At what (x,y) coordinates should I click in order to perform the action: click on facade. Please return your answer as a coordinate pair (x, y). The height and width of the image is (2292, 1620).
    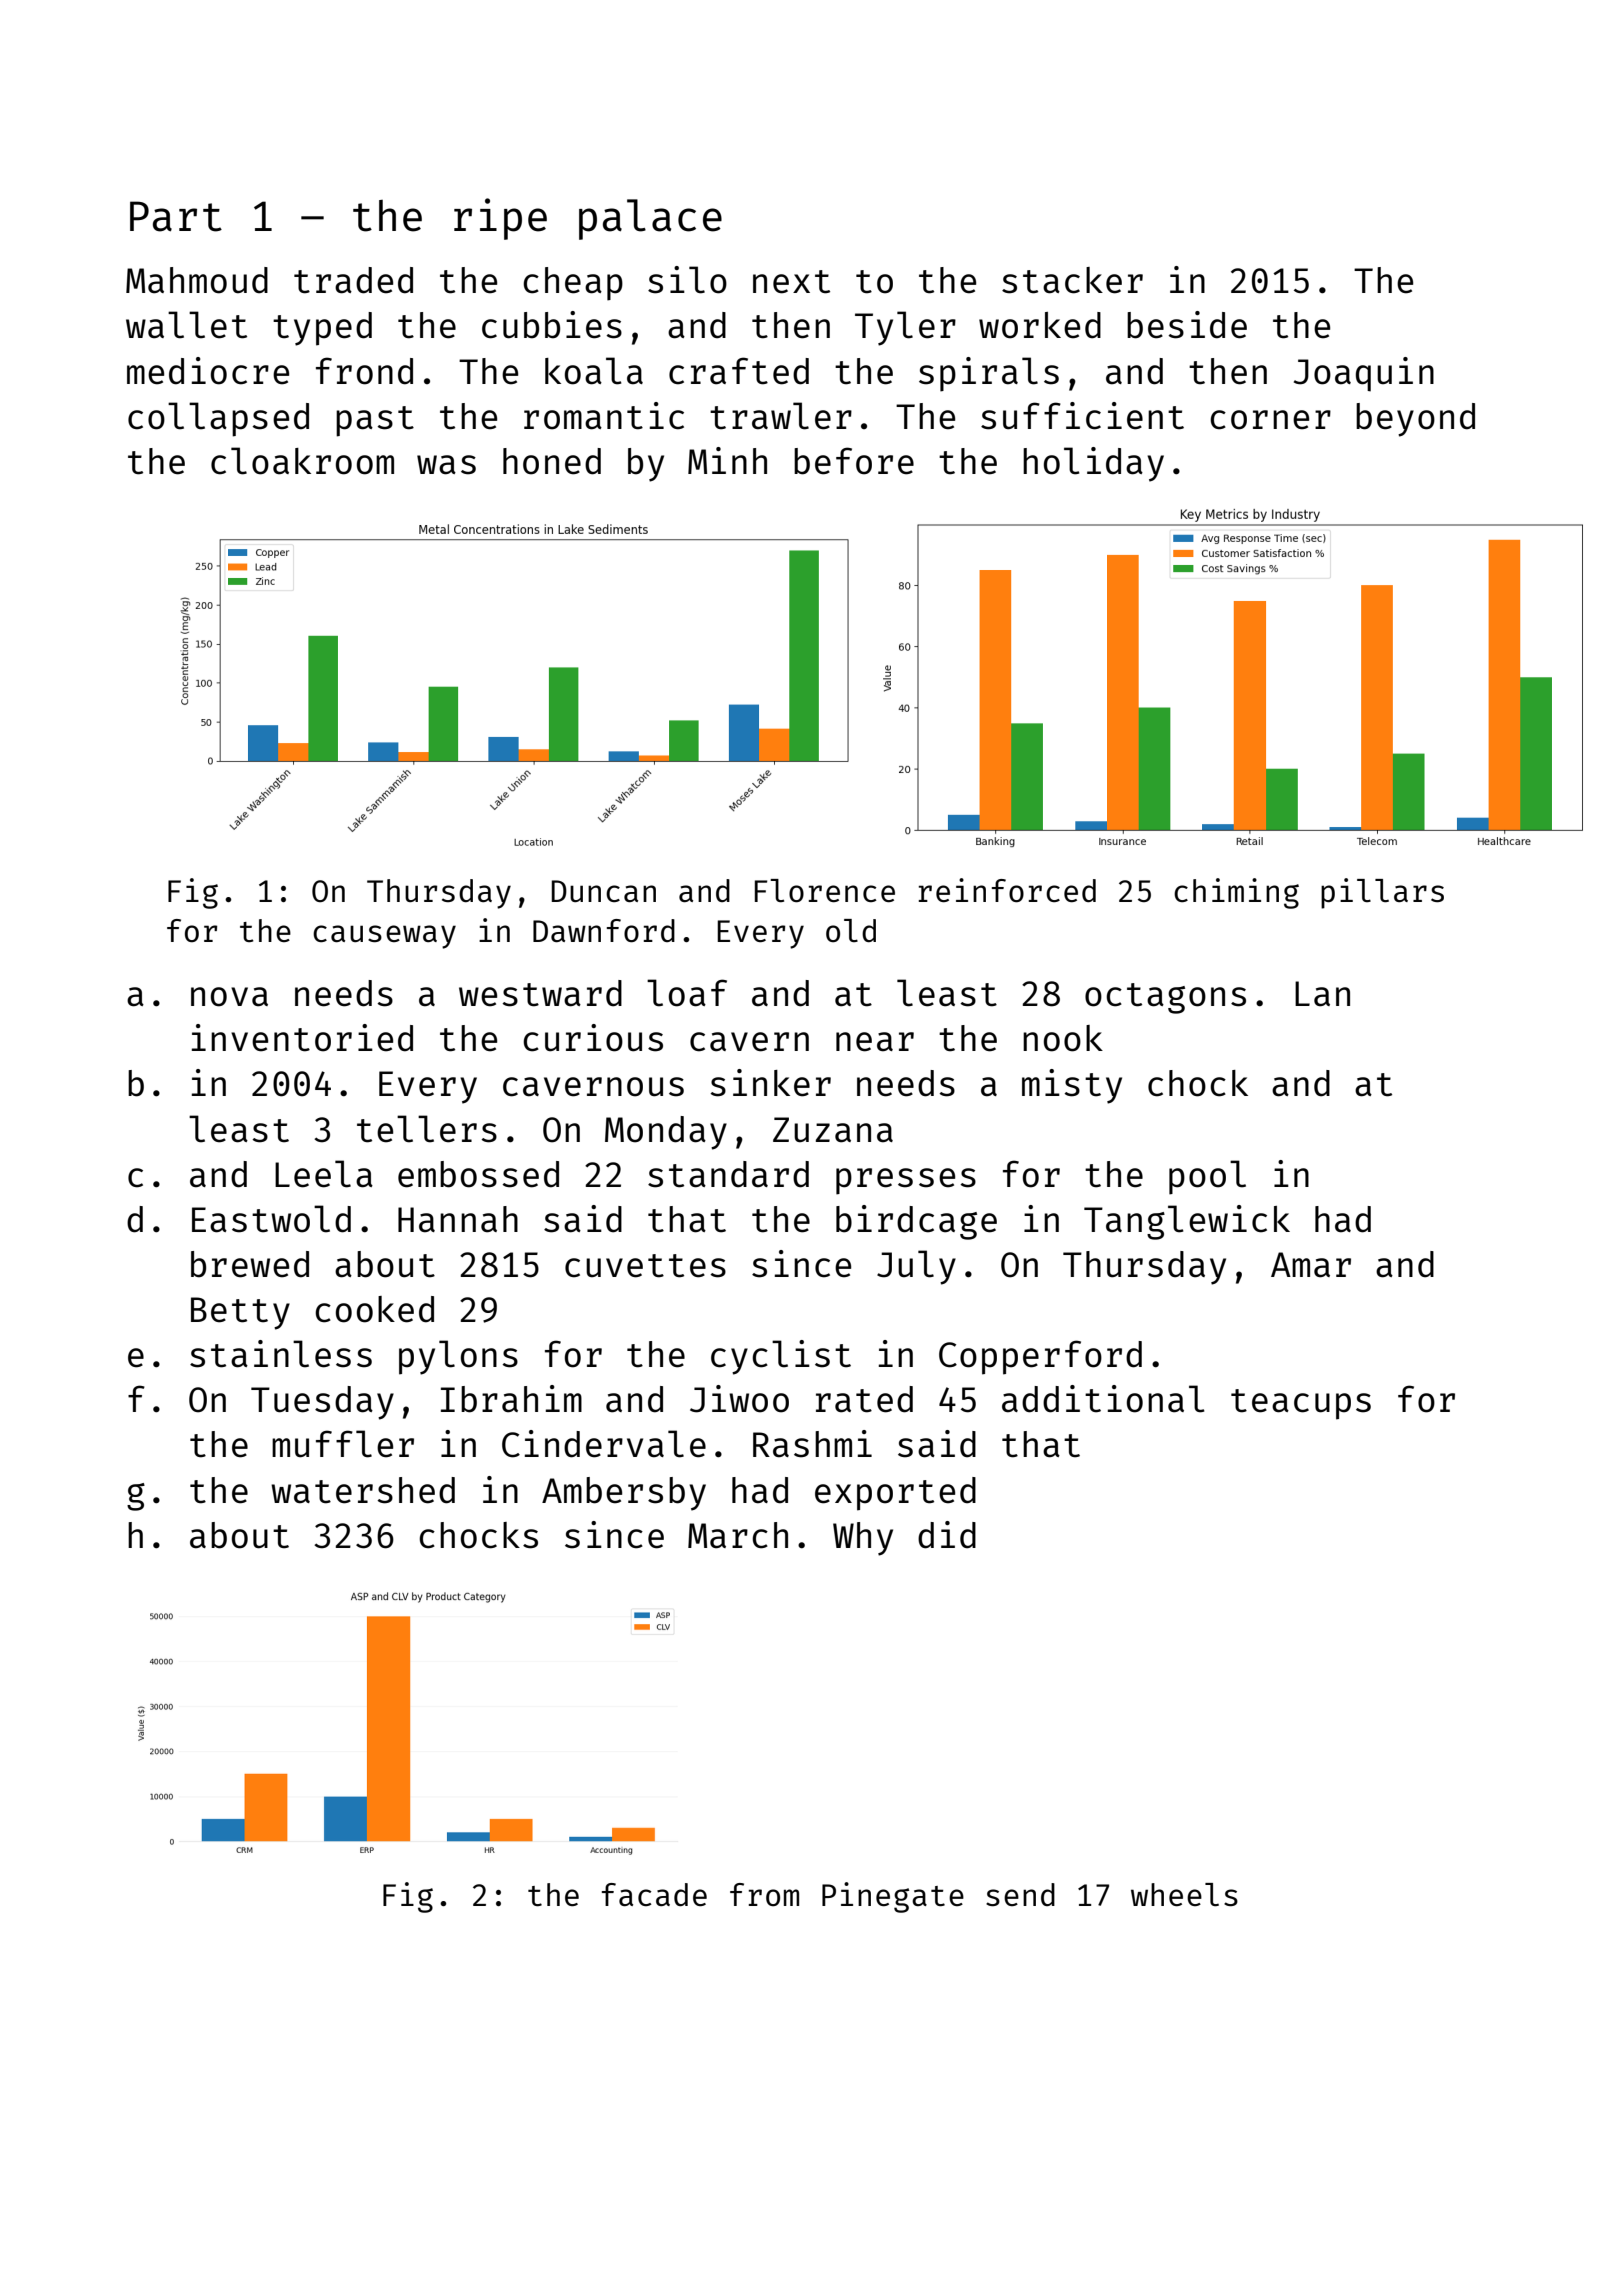
    Looking at the image, I should click on (654, 1894).
